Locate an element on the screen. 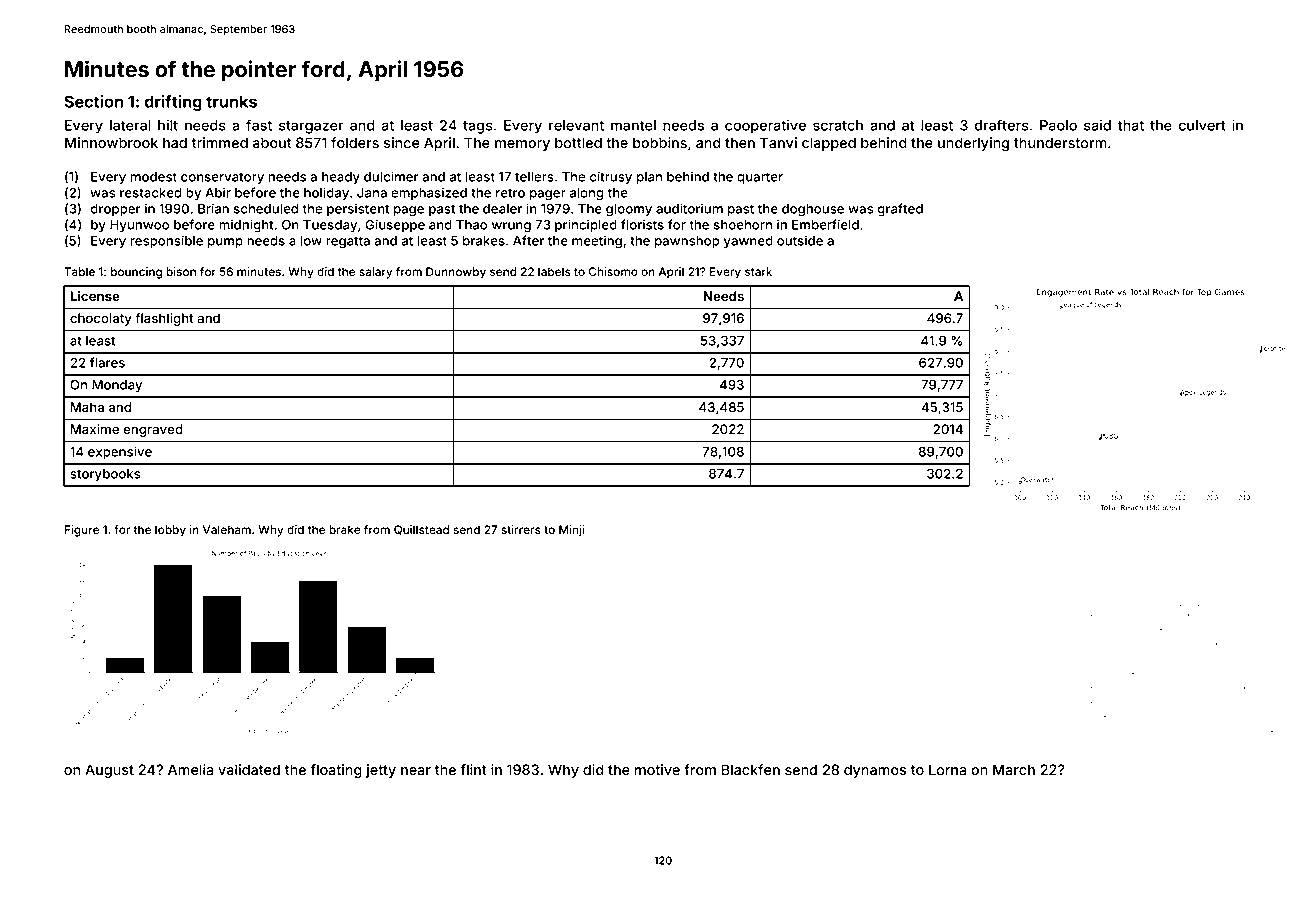 Image resolution: width=1308 pixels, height=924 pixels. Minji is located at coordinates (571, 531).
